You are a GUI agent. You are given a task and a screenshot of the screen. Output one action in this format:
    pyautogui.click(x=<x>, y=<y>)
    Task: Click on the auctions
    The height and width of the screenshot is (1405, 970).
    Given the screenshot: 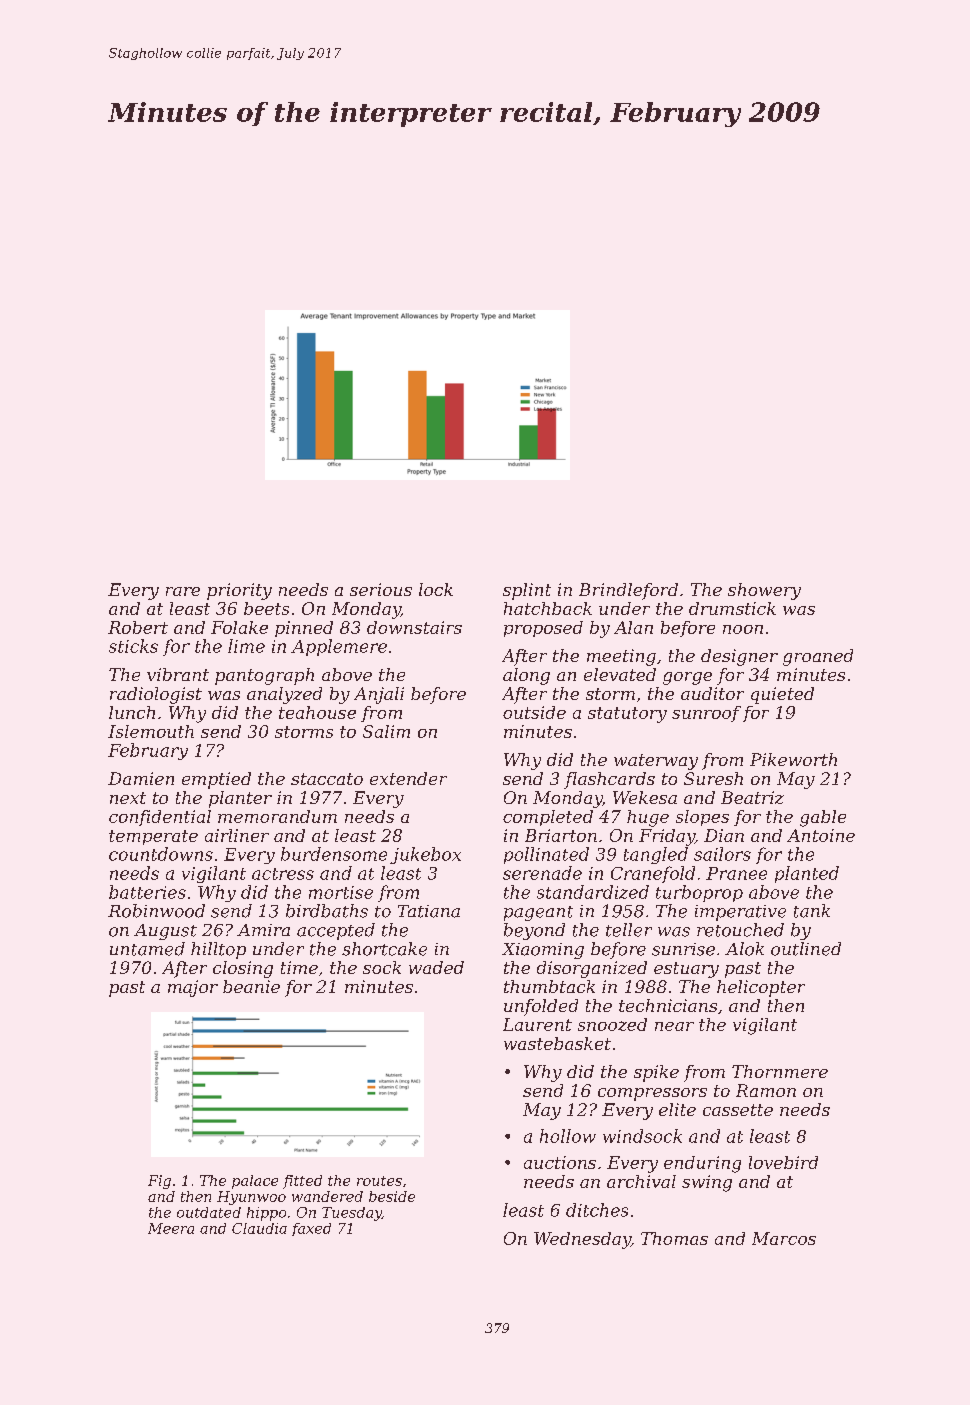 What is the action you would take?
    pyautogui.click(x=560, y=1162)
